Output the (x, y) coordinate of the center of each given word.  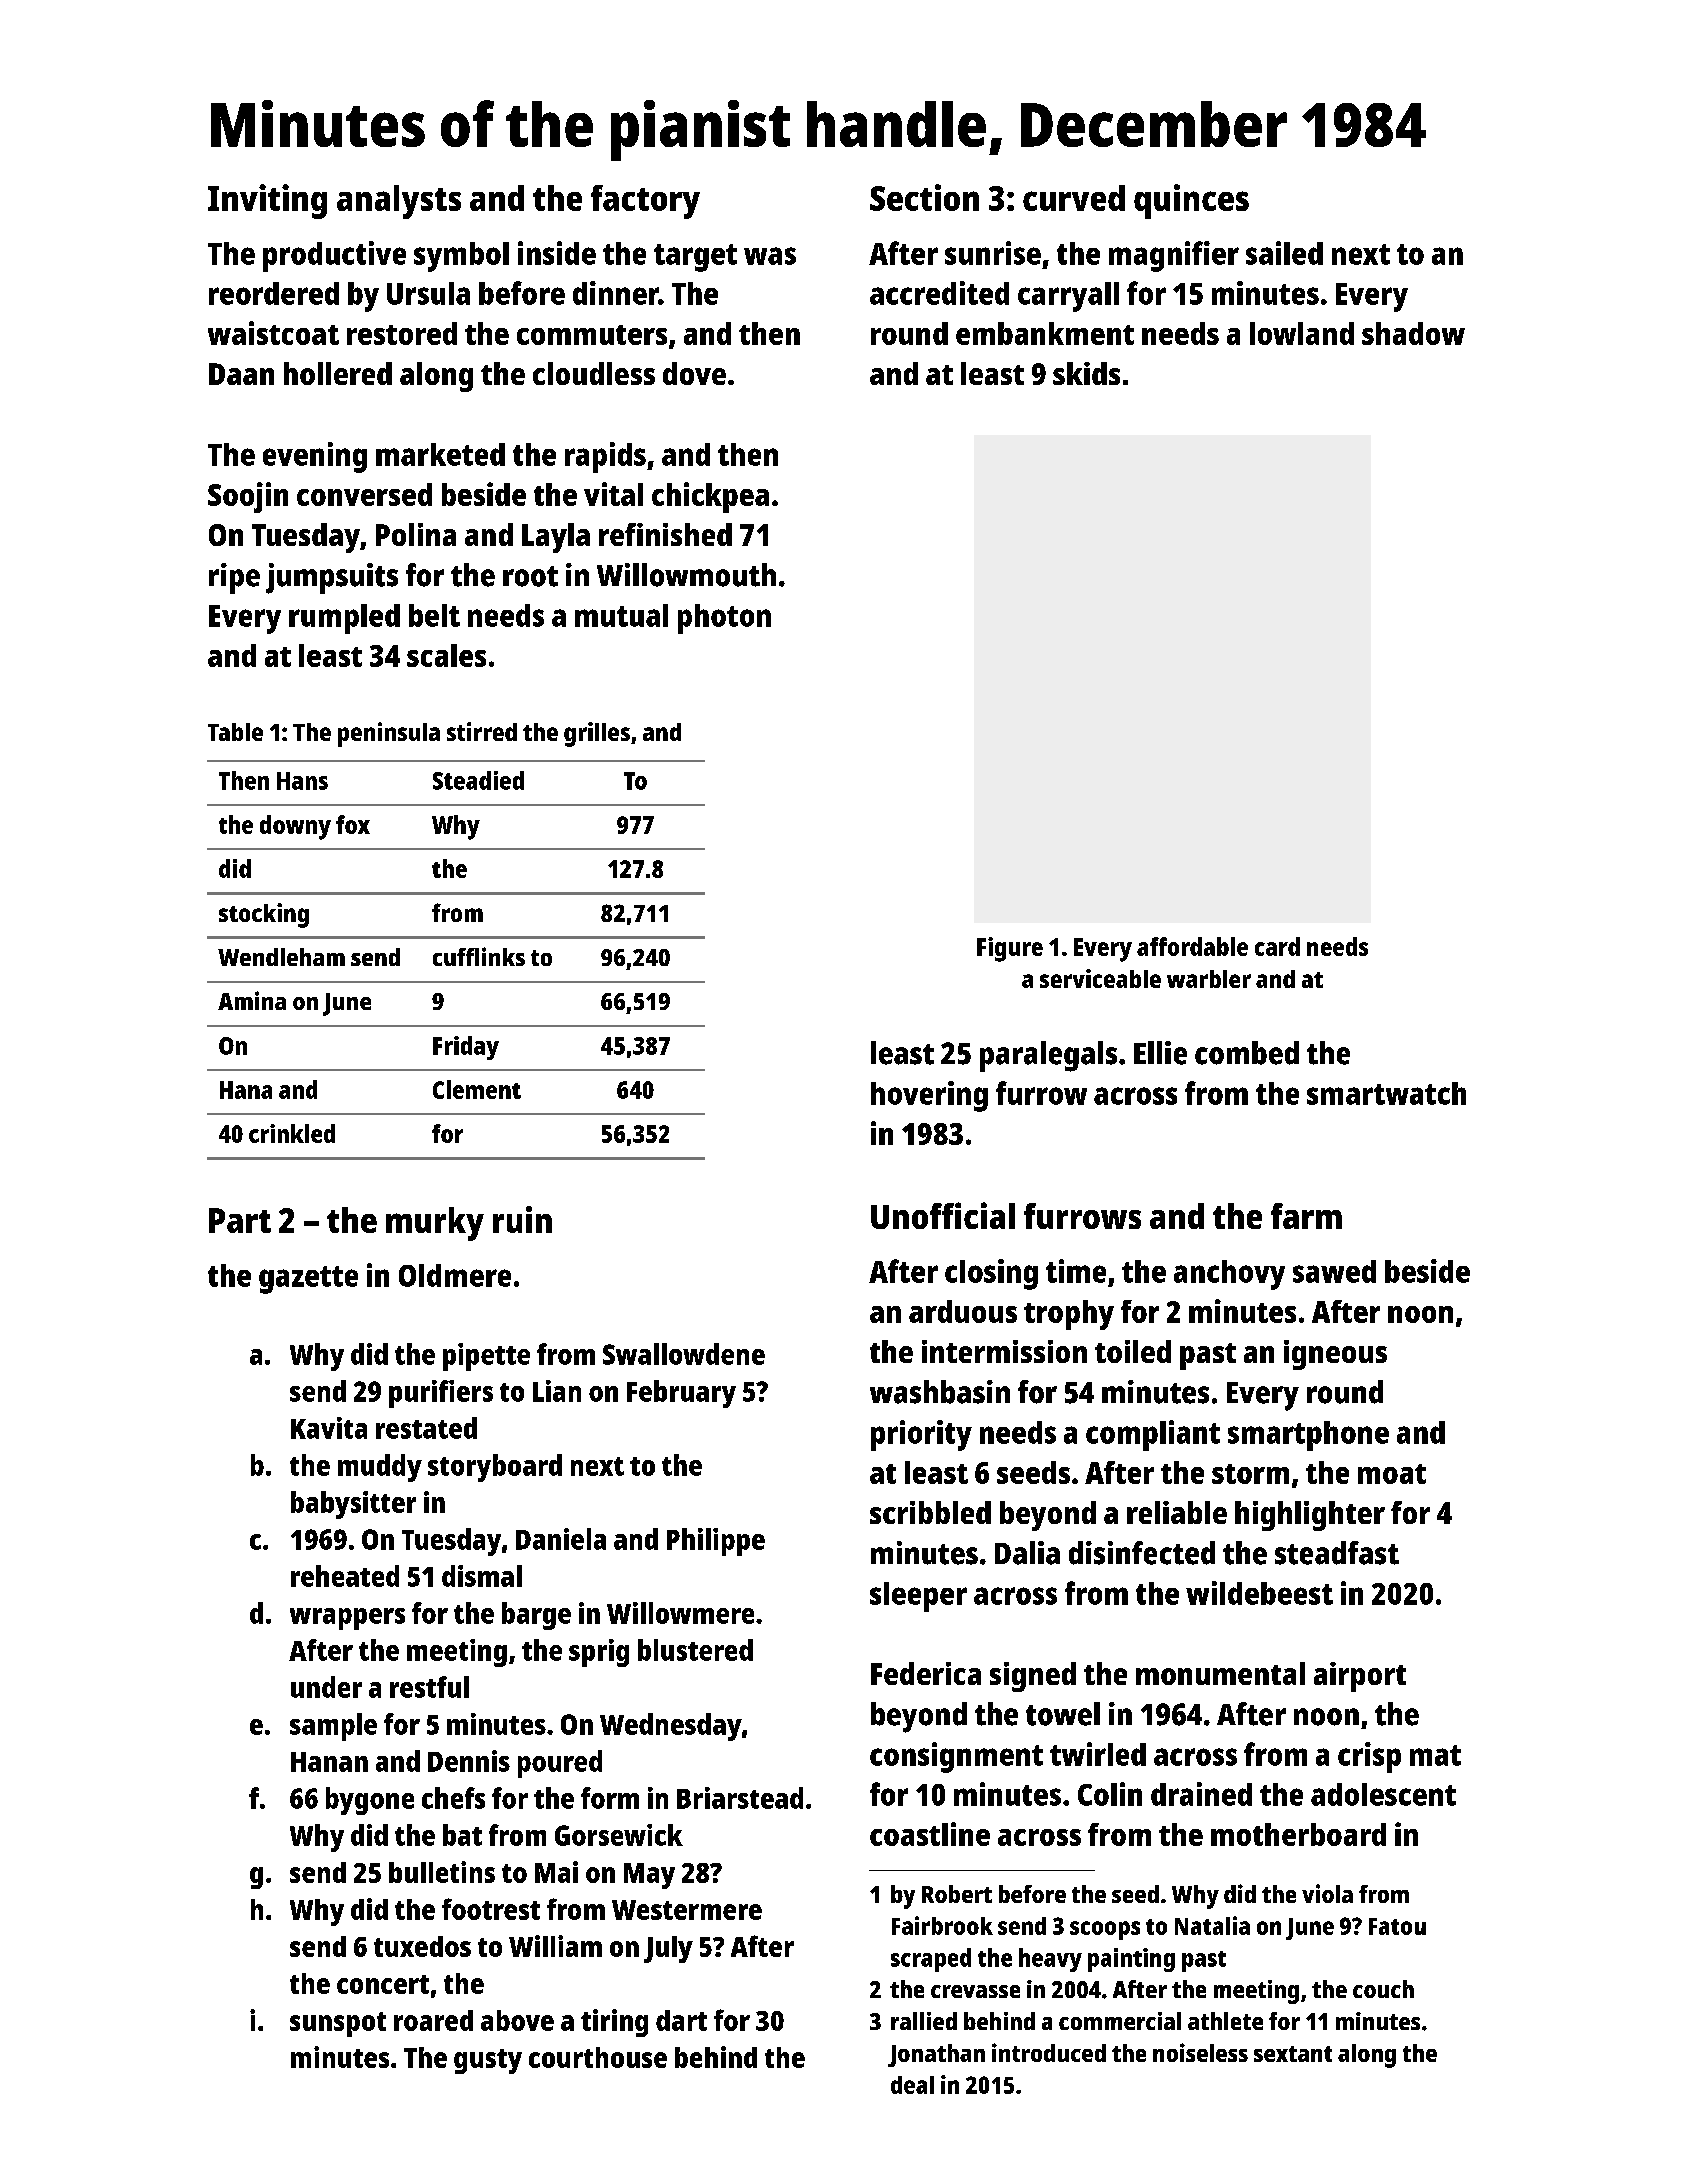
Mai (556, 1872)
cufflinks (479, 956)
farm (1306, 1216)
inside (557, 253)
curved (1074, 198)
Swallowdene (684, 1354)
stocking (264, 915)
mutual (621, 615)
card (1277, 946)
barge (536, 1616)
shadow (1413, 333)
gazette (308, 1280)
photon (724, 619)
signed (1033, 1677)
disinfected (1142, 1553)
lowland (1302, 333)
